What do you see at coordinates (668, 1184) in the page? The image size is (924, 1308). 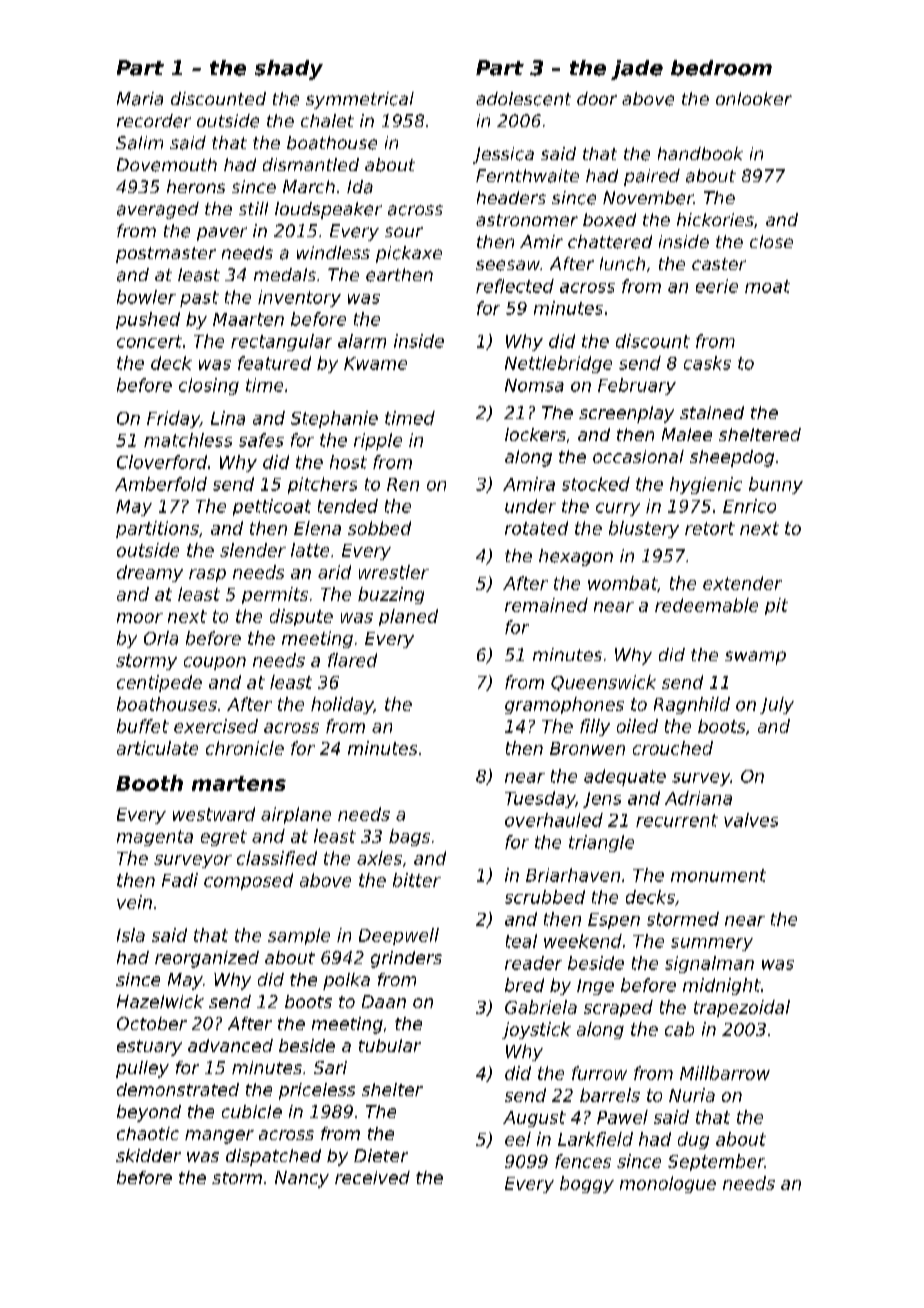 I see `monologue` at bounding box center [668, 1184].
